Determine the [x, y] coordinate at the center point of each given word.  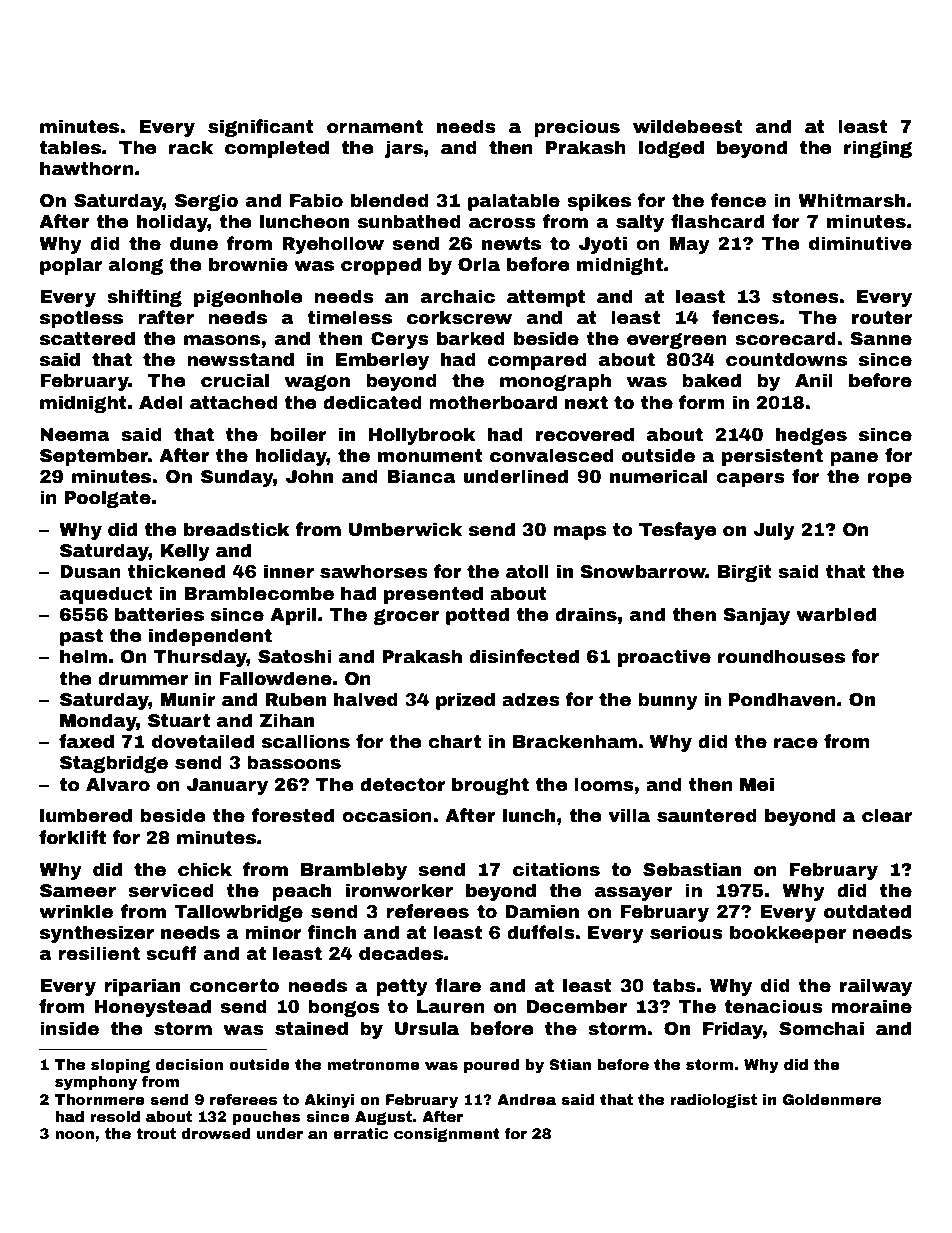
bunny [668, 701]
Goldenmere [832, 1099]
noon [74, 1135]
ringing [878, 149]
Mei [757, 784]
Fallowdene [275, 678]
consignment [447, 1135]
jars [403, 149]
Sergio [206, 202]
